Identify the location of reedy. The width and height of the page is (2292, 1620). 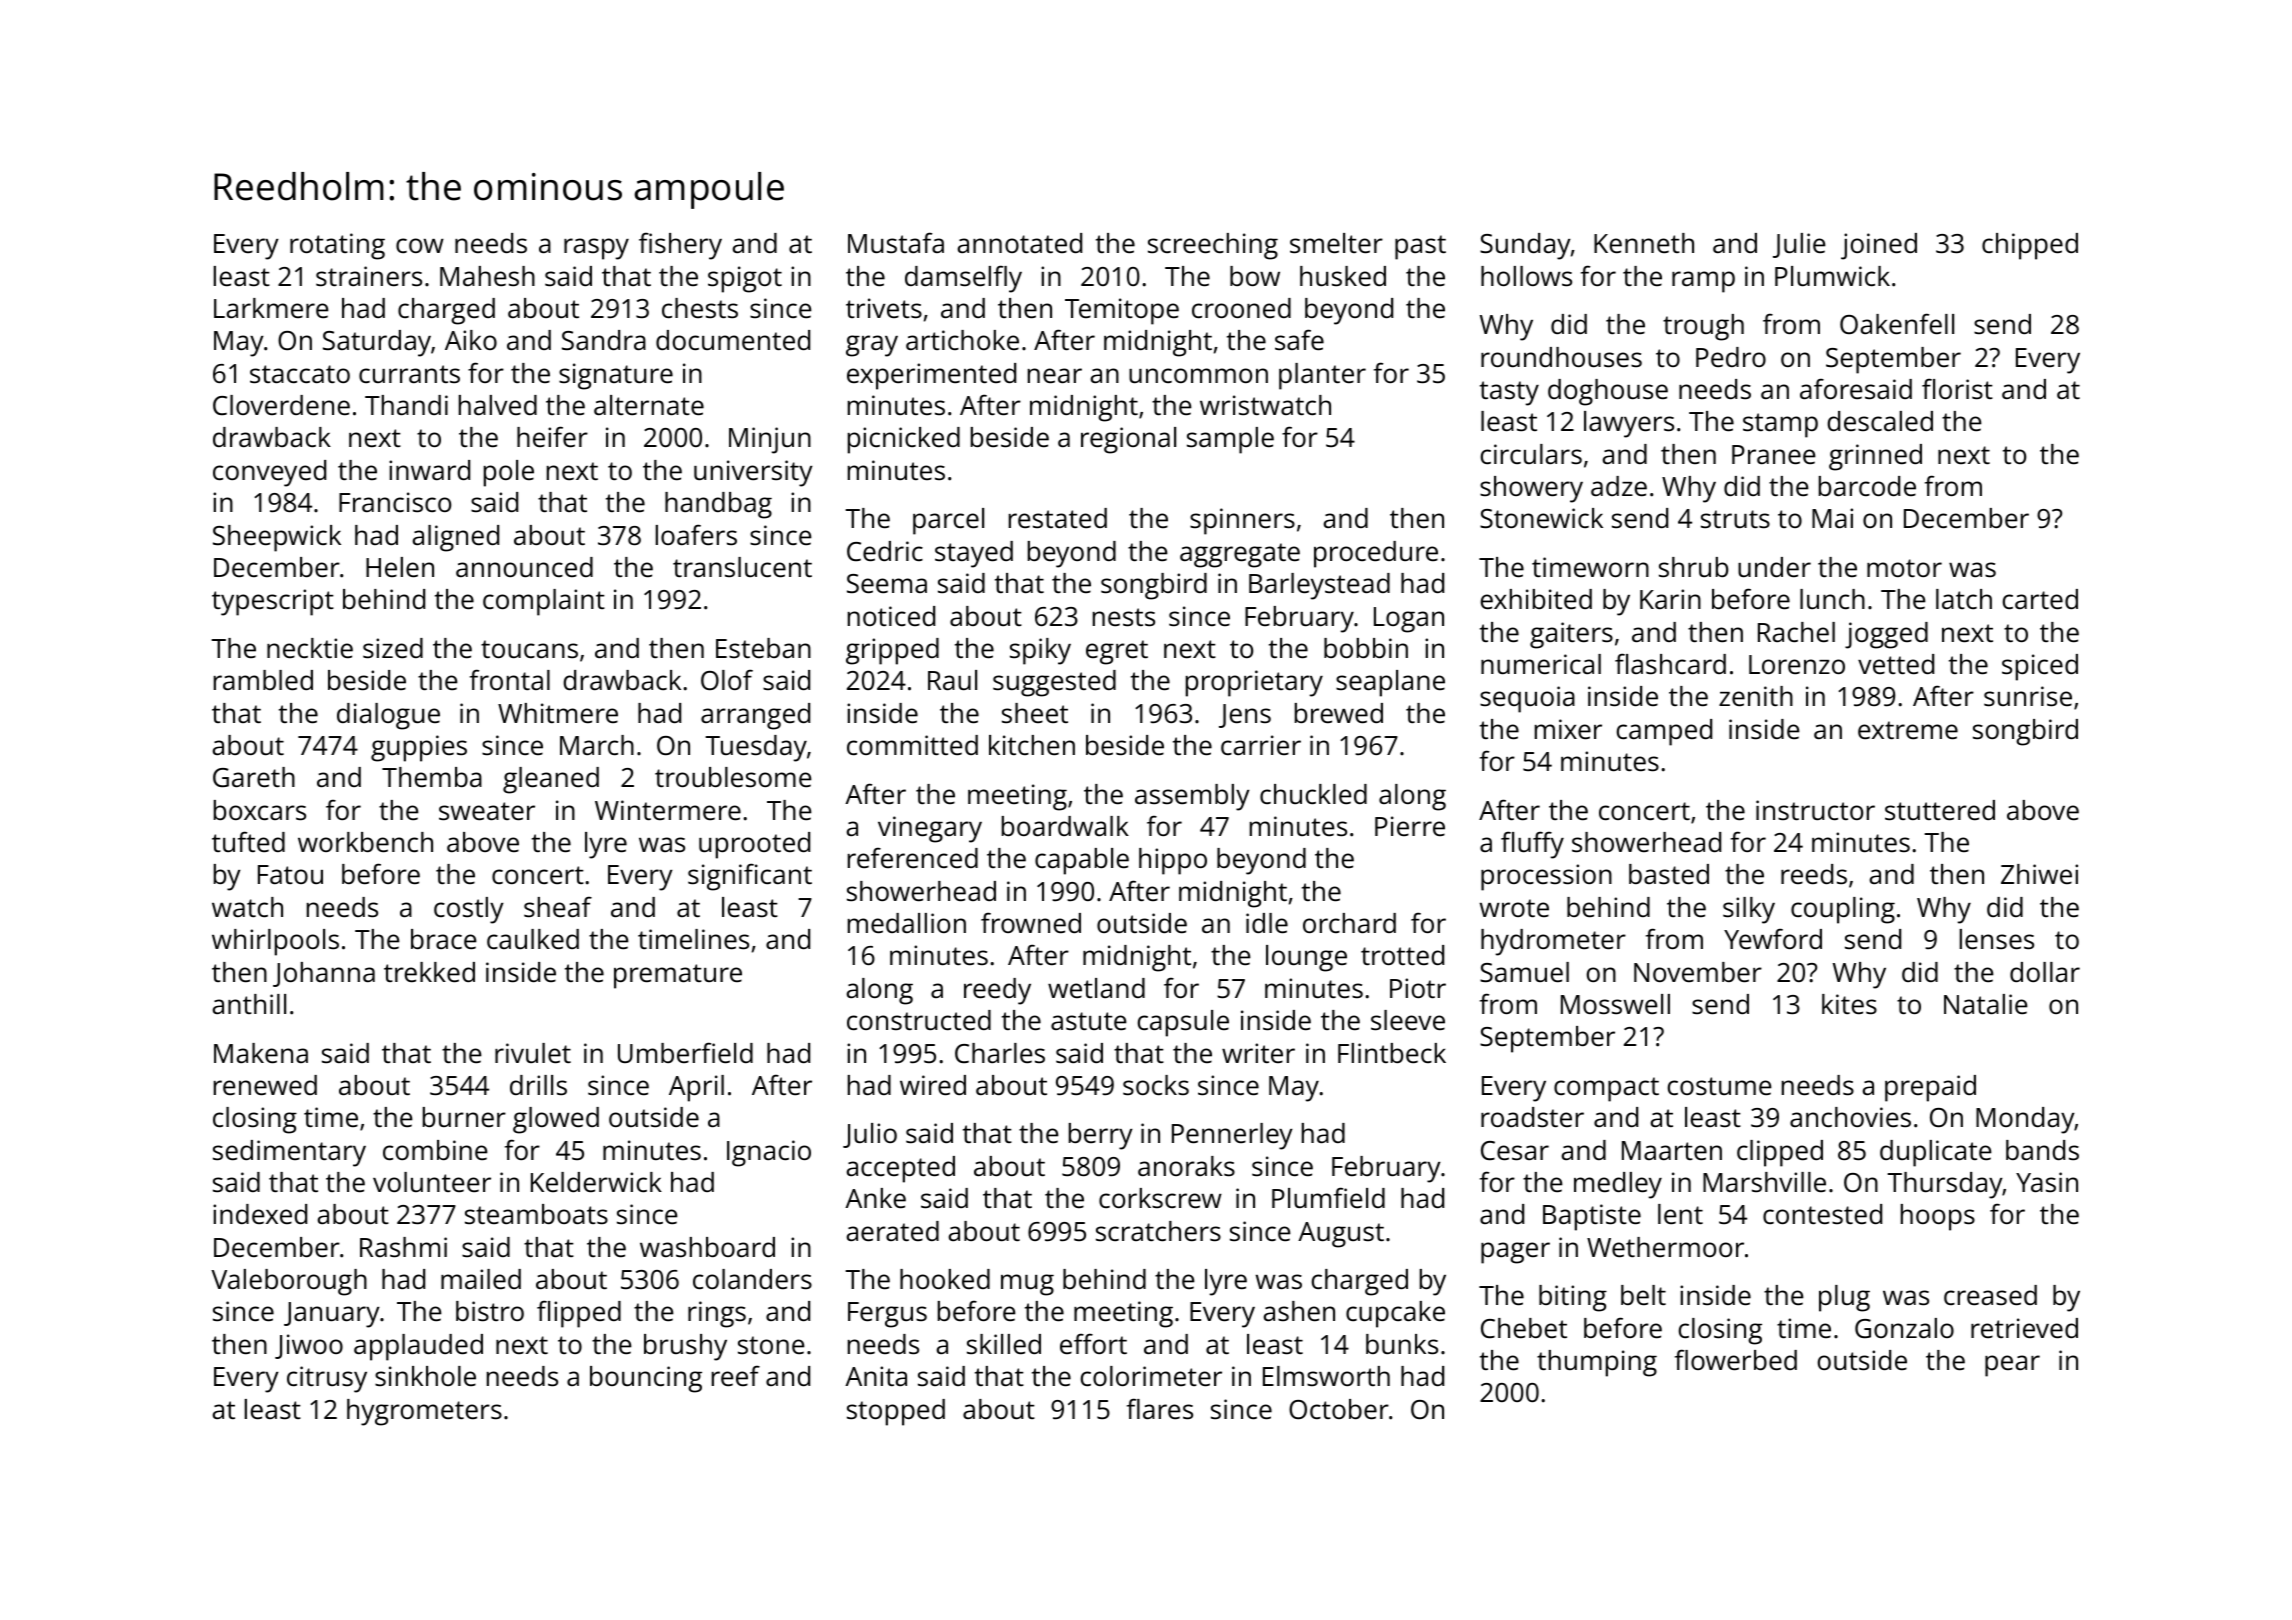
(997, 991).
